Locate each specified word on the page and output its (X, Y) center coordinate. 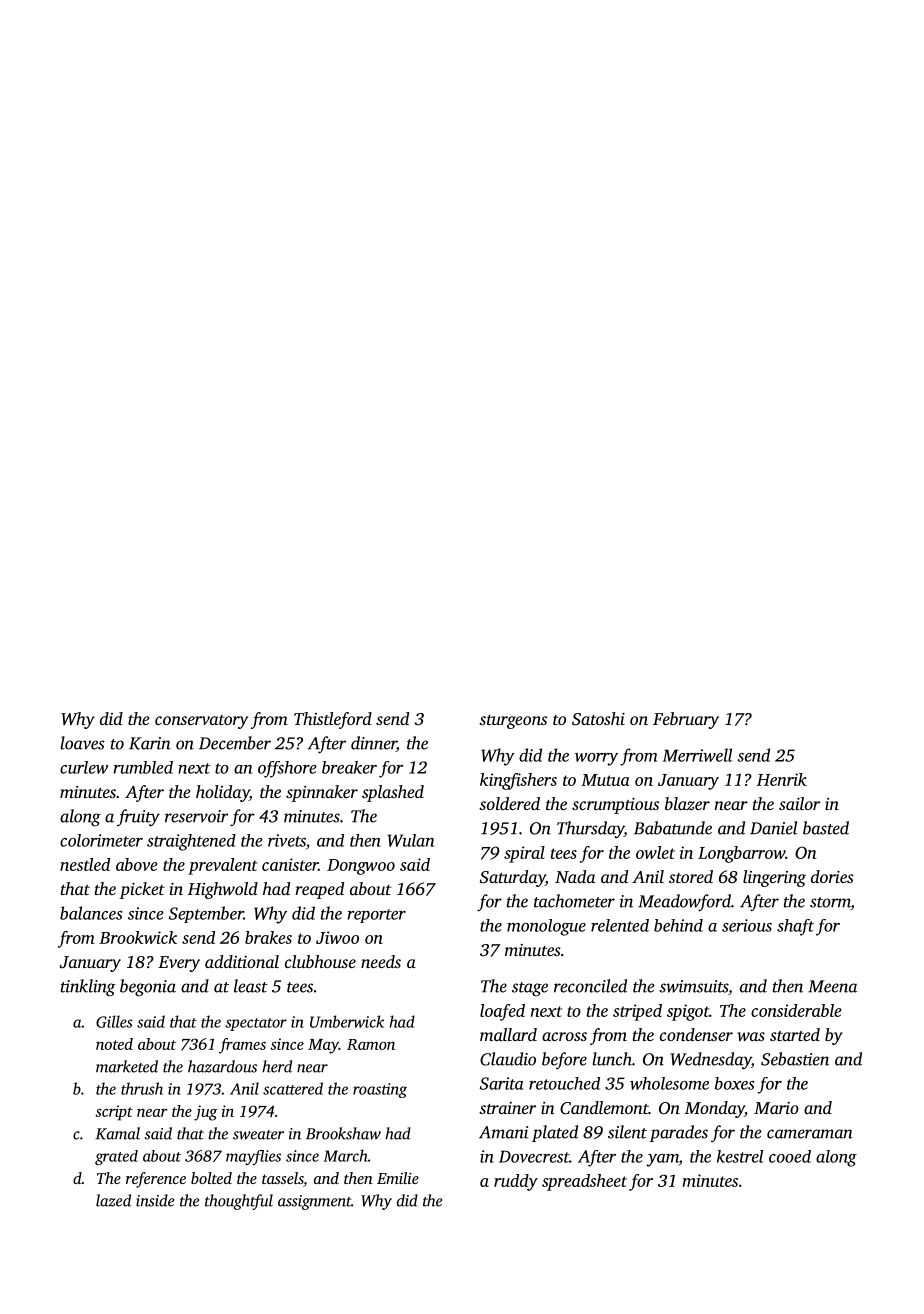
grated (116, 1157)
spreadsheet (584, 1182)
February (686, 720)
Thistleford (333, 720)
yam (662, 1160)
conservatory (201, 722)
